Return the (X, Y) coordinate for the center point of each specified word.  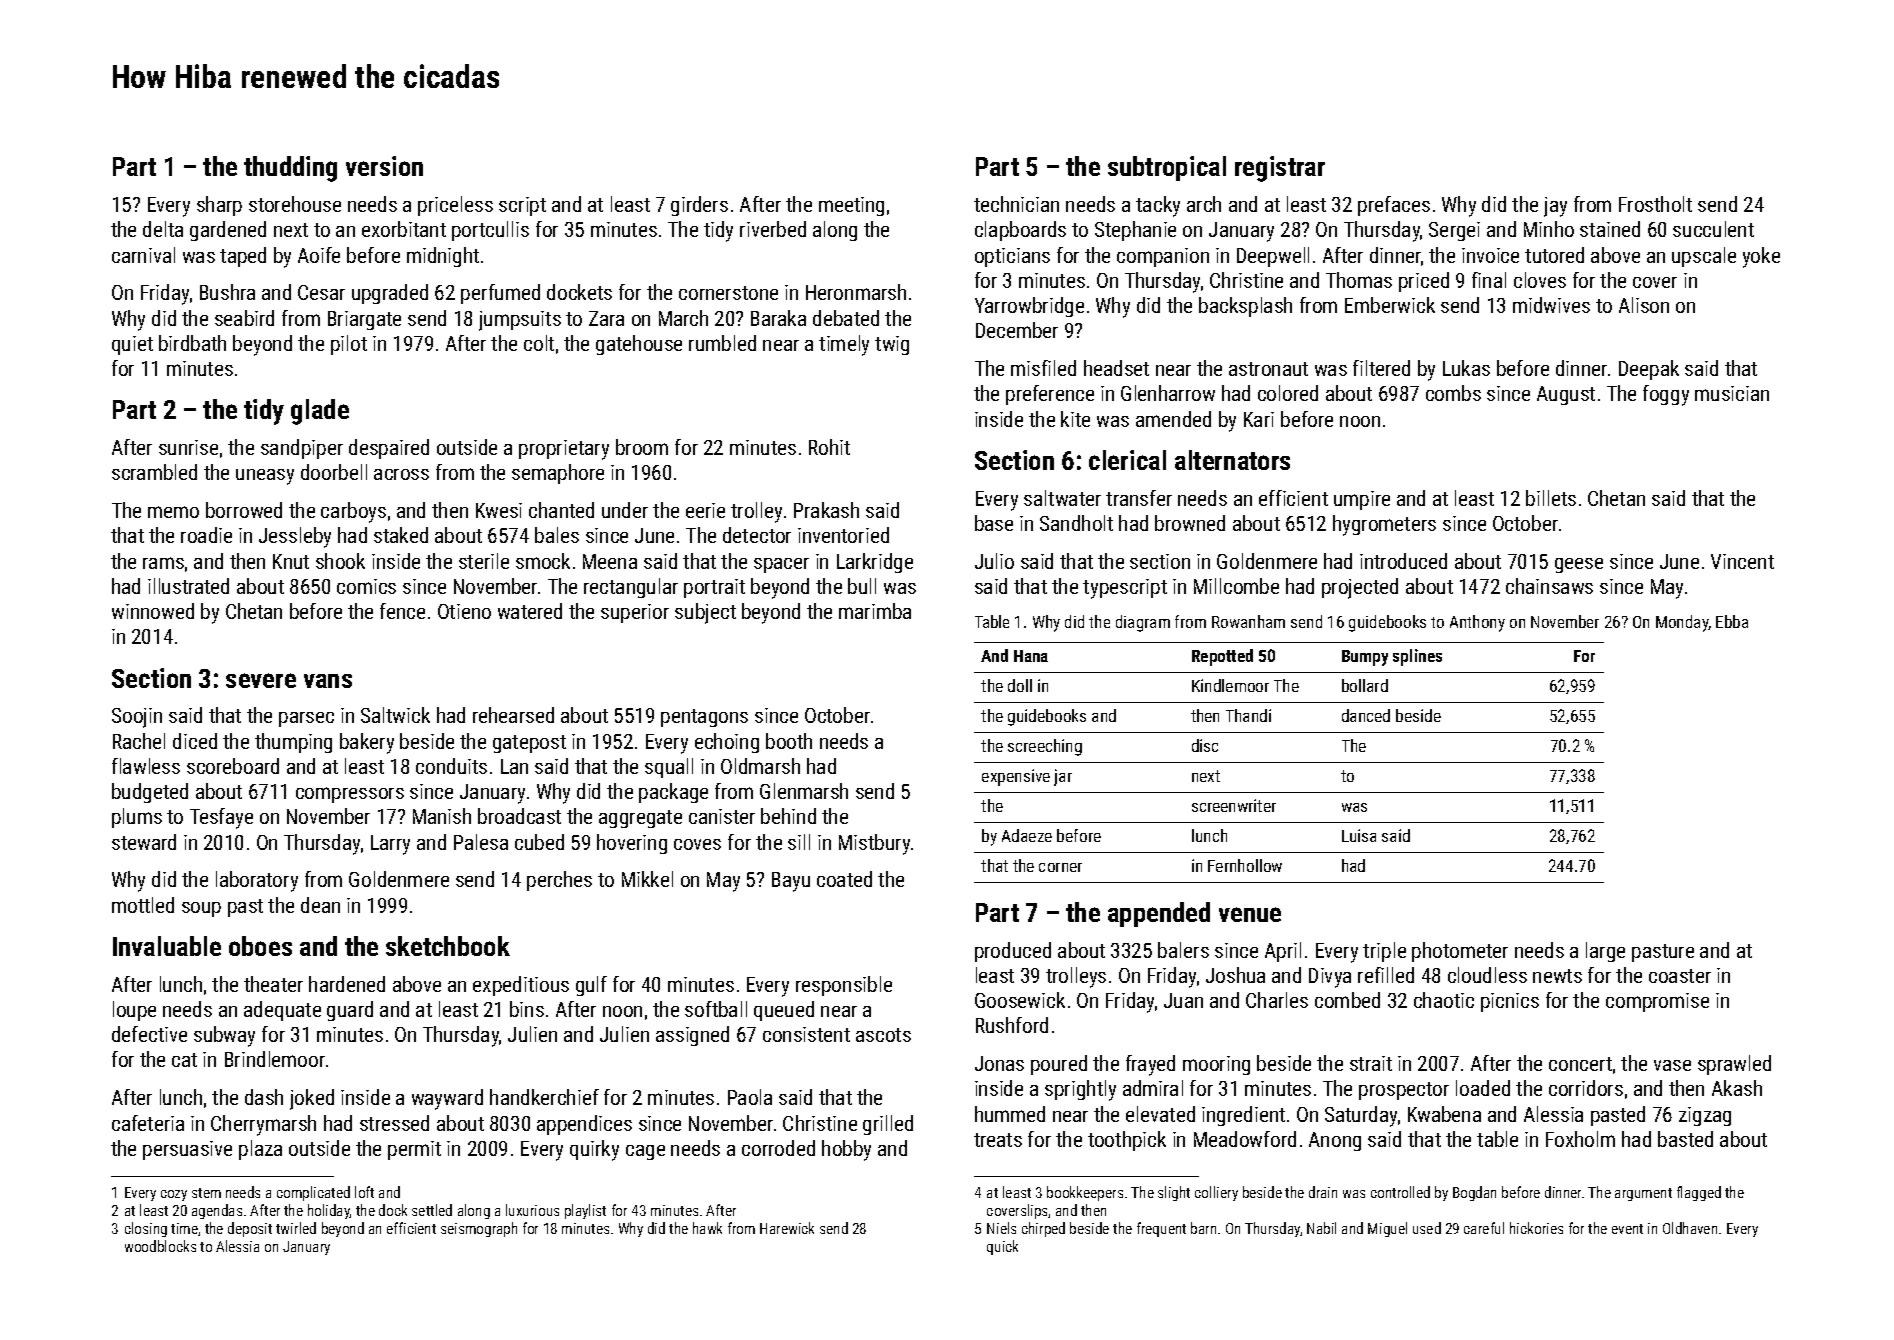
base (994, 523)
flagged (1699, 1193)
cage (645, 1152)
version (384, 166)
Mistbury (874, 844)
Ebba (1732, 621)
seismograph (479, 1229)
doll (1020, 685)
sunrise (188, 447)
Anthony (1477, 623)
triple (1384, 952)
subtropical (1167, 168)
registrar (1280, 169)
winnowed (153, 611)
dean (320, 905)
